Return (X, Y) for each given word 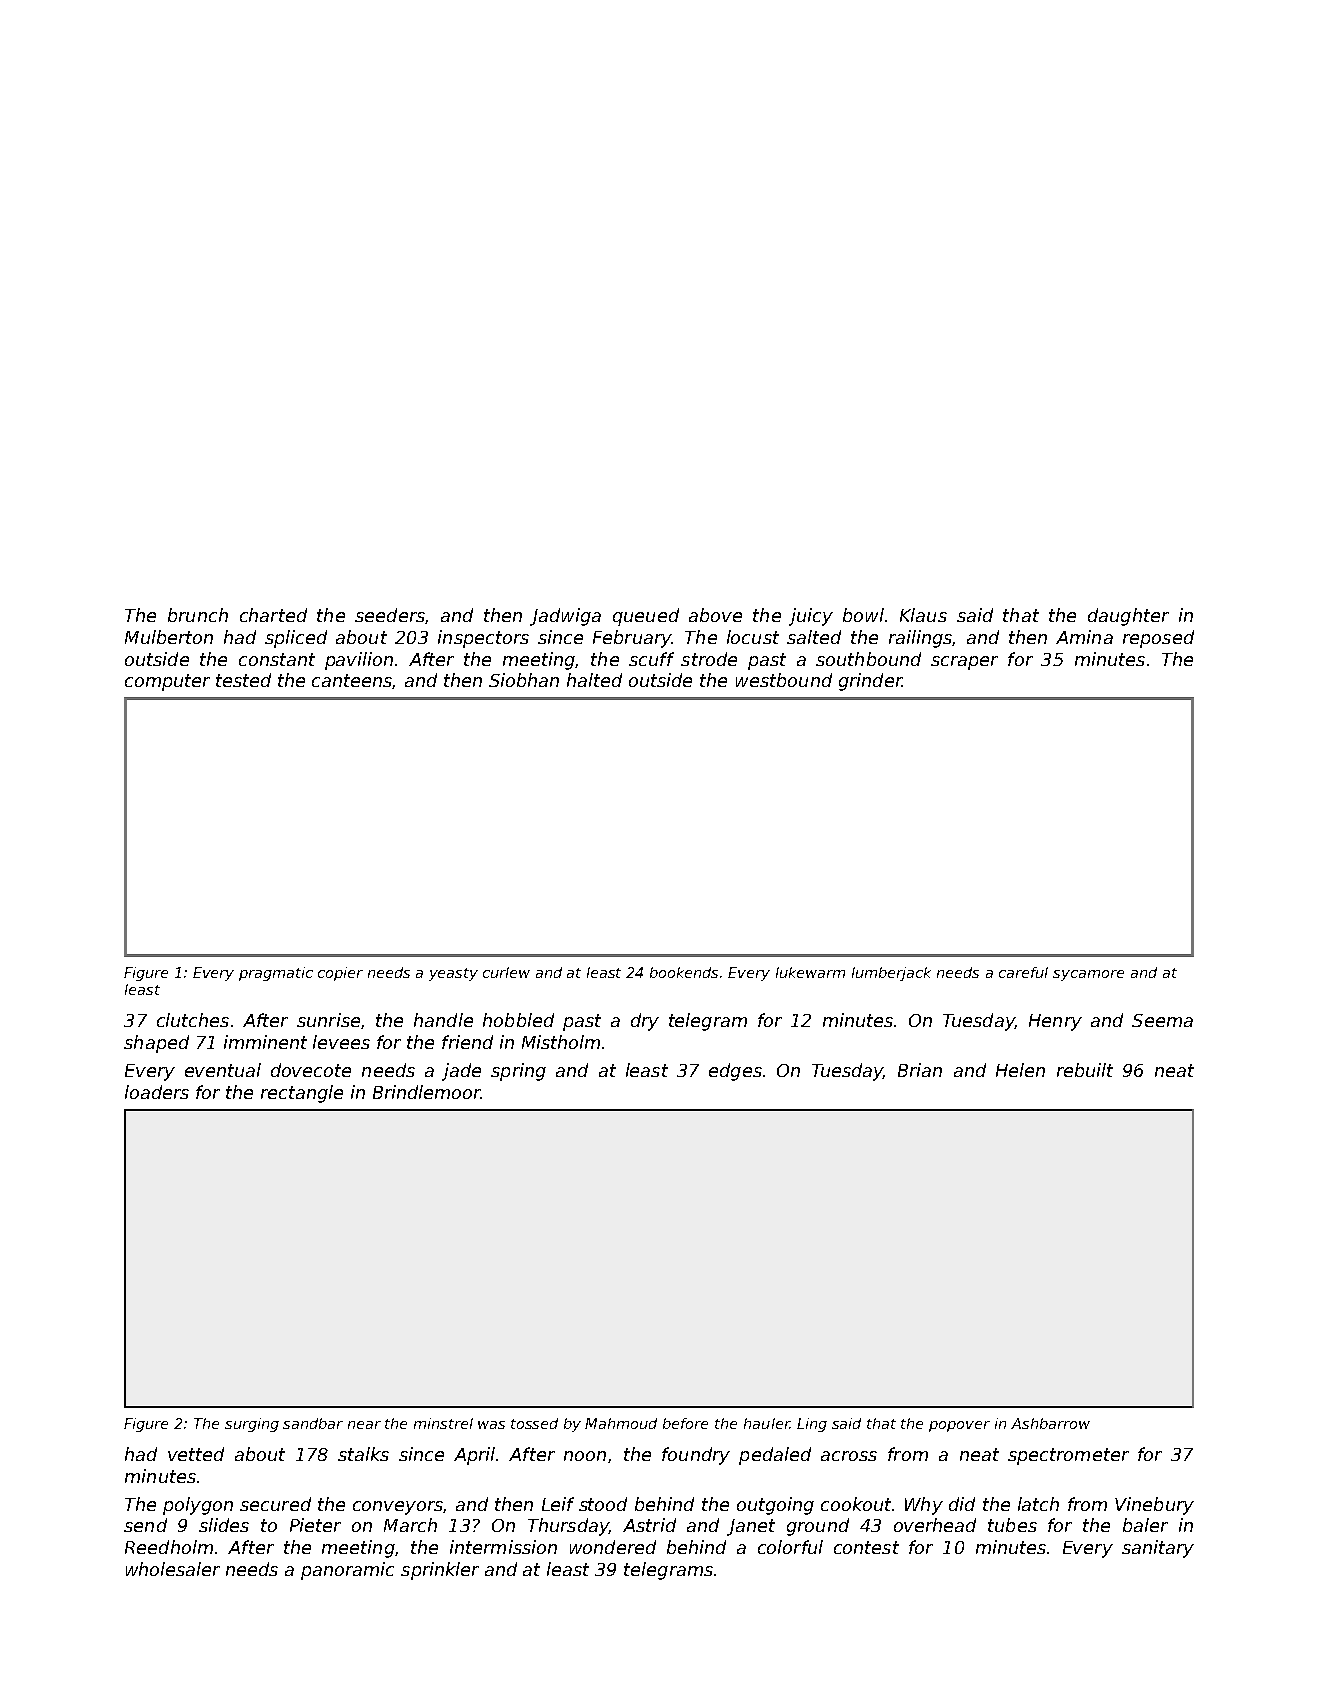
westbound (784, 680)
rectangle (302, 1094)
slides (224, 1525)
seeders (390, 615)
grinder (870, 682)
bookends (684, 972)
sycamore (1088, 975)
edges (735, 1072)
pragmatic (276, 974)
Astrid (649, 1525)
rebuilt (1085, 1070)
